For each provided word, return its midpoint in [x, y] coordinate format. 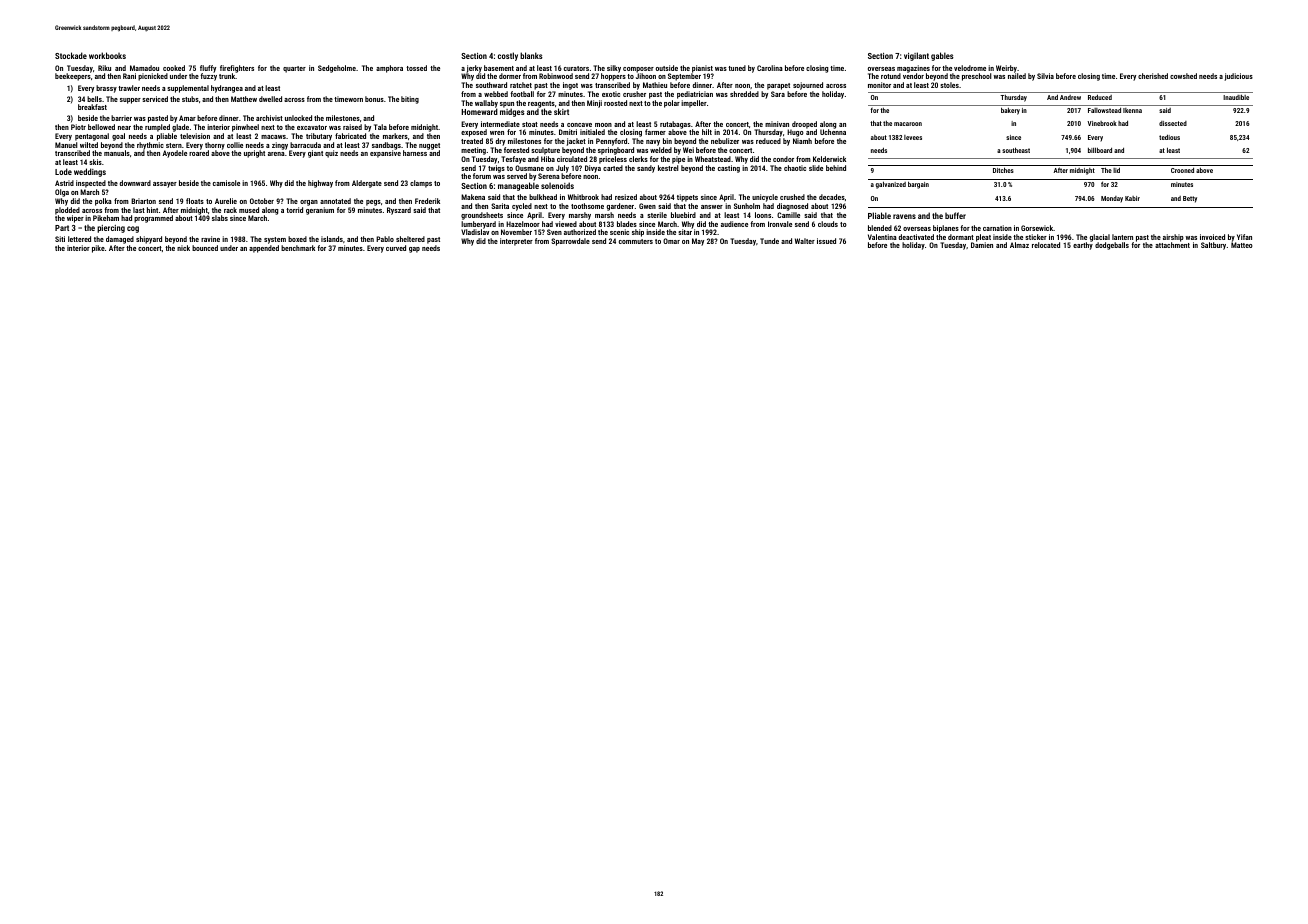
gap [414, 250]
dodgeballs [1112, 246]
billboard [1100, 150]
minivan [777, 124]
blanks [531, 55]
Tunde [769, 241]
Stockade [71, 55]
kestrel [668, 168]
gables [942, 56]
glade [180, 128]
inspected [91, 184]
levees [913, 137]
